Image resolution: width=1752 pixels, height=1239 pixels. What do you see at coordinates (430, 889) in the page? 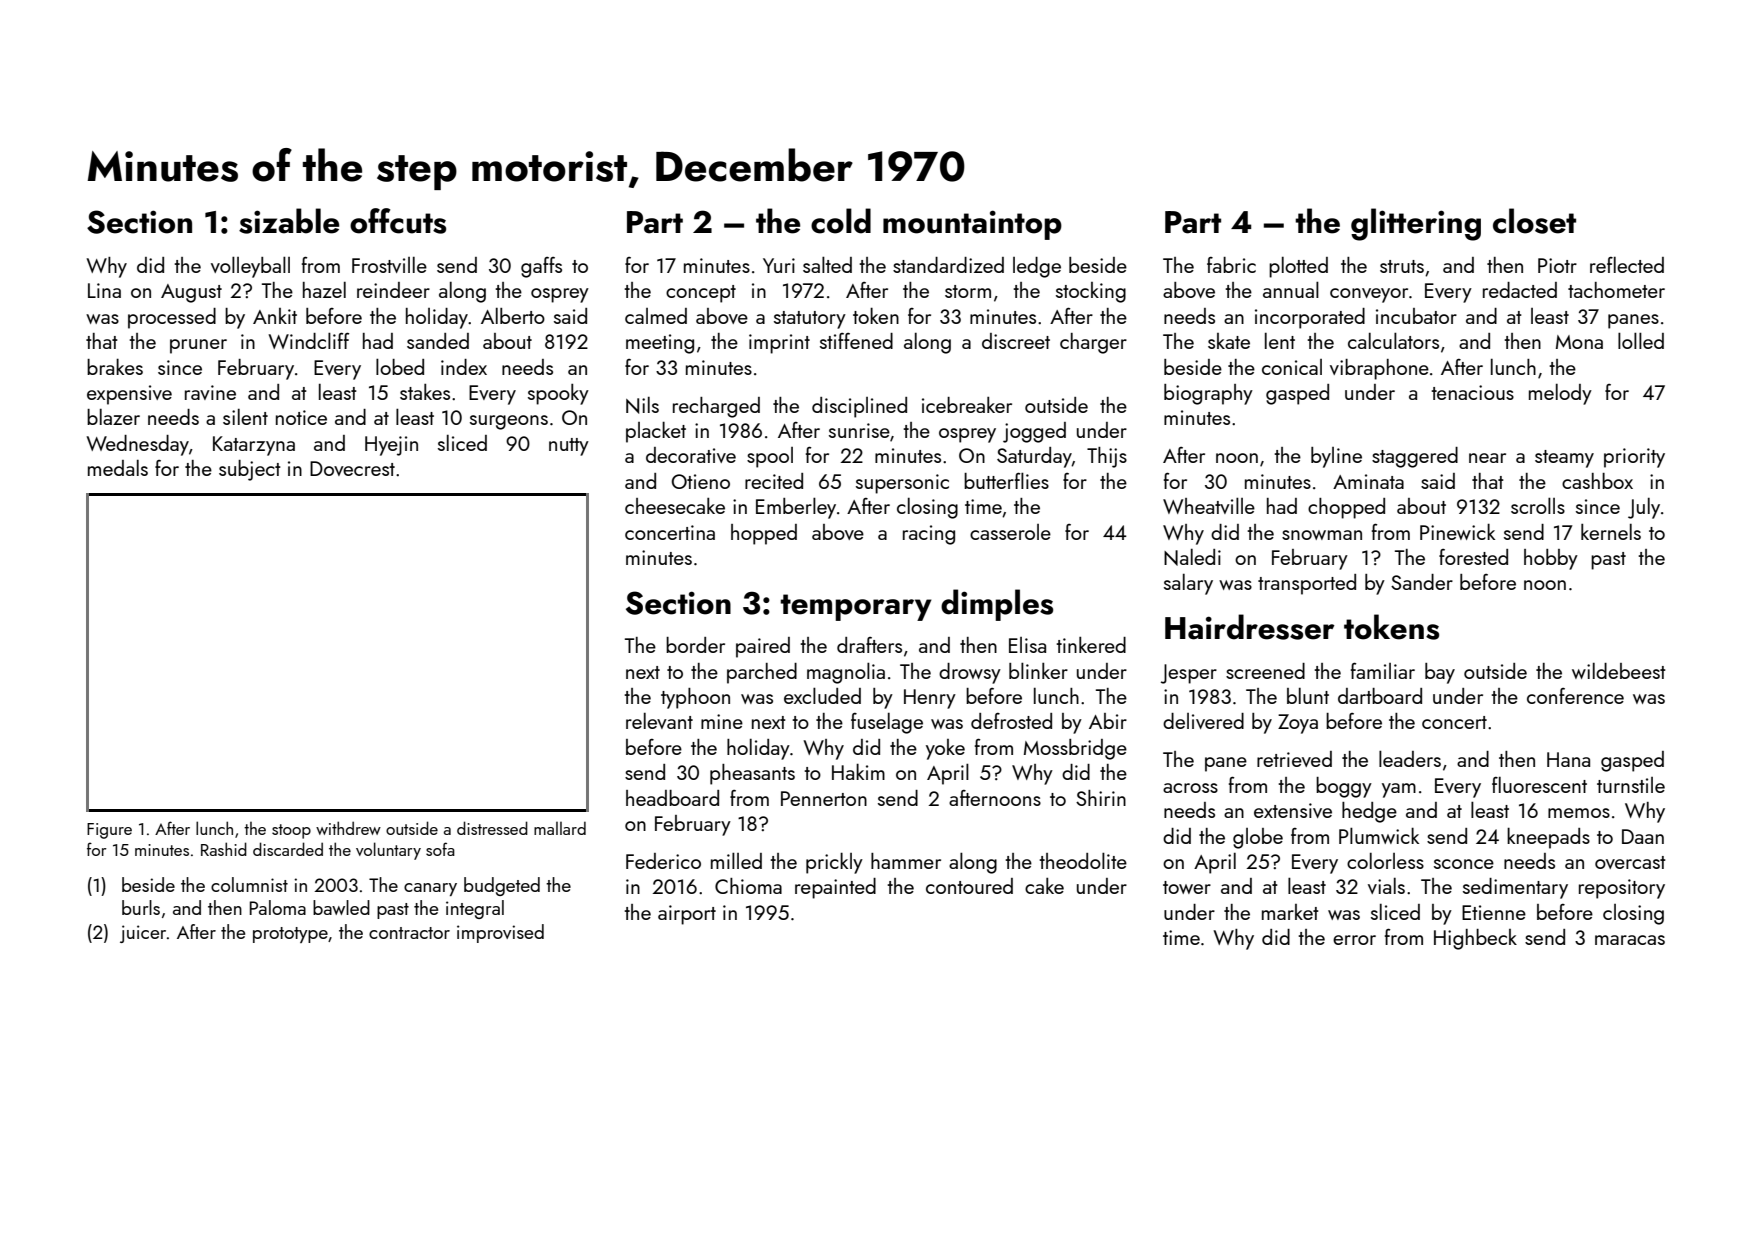
I see `canary` at bounding box center [430, 889].
